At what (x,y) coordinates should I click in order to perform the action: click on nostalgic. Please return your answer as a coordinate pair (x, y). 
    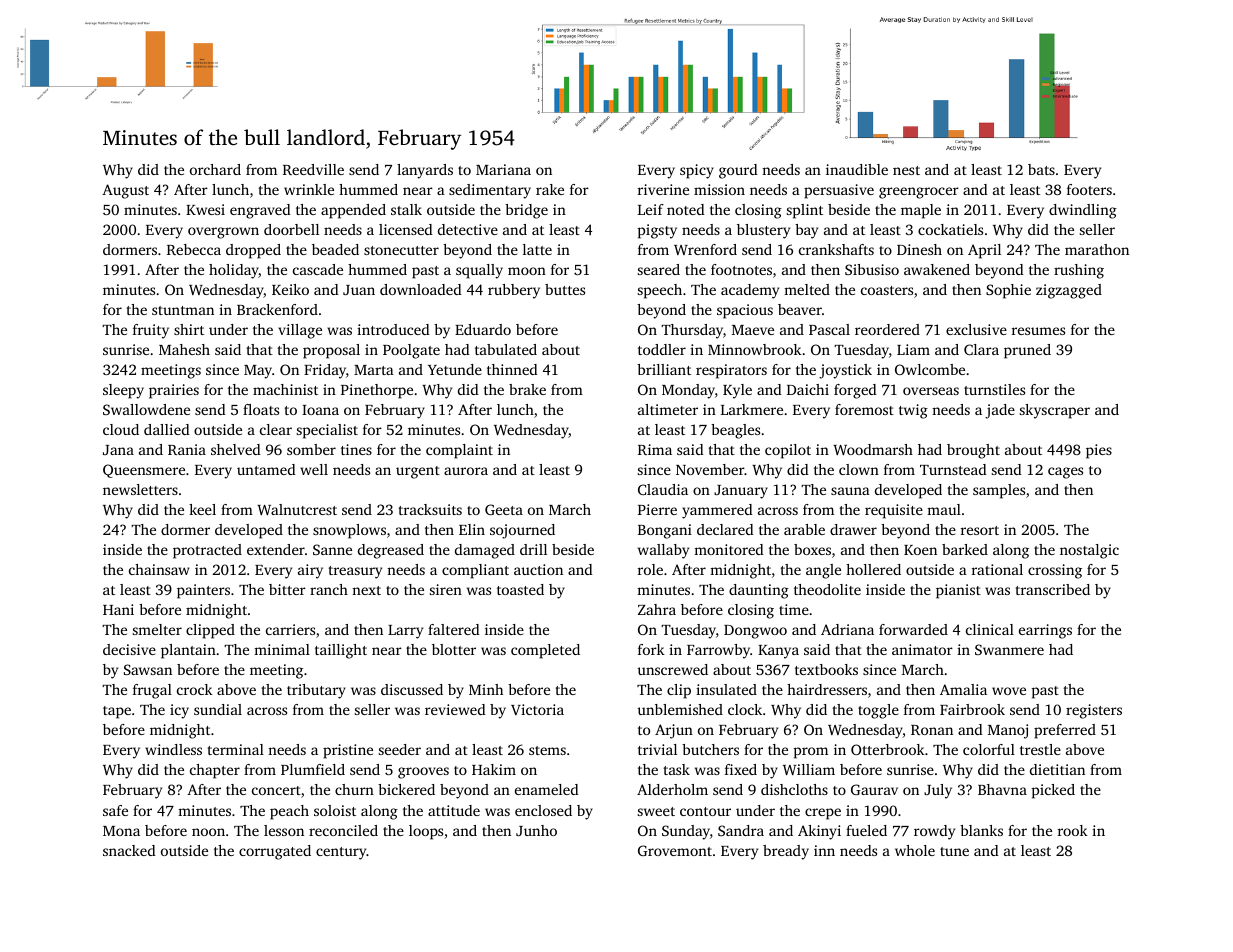
    Looking at the image, I should click on (1089, 551).
